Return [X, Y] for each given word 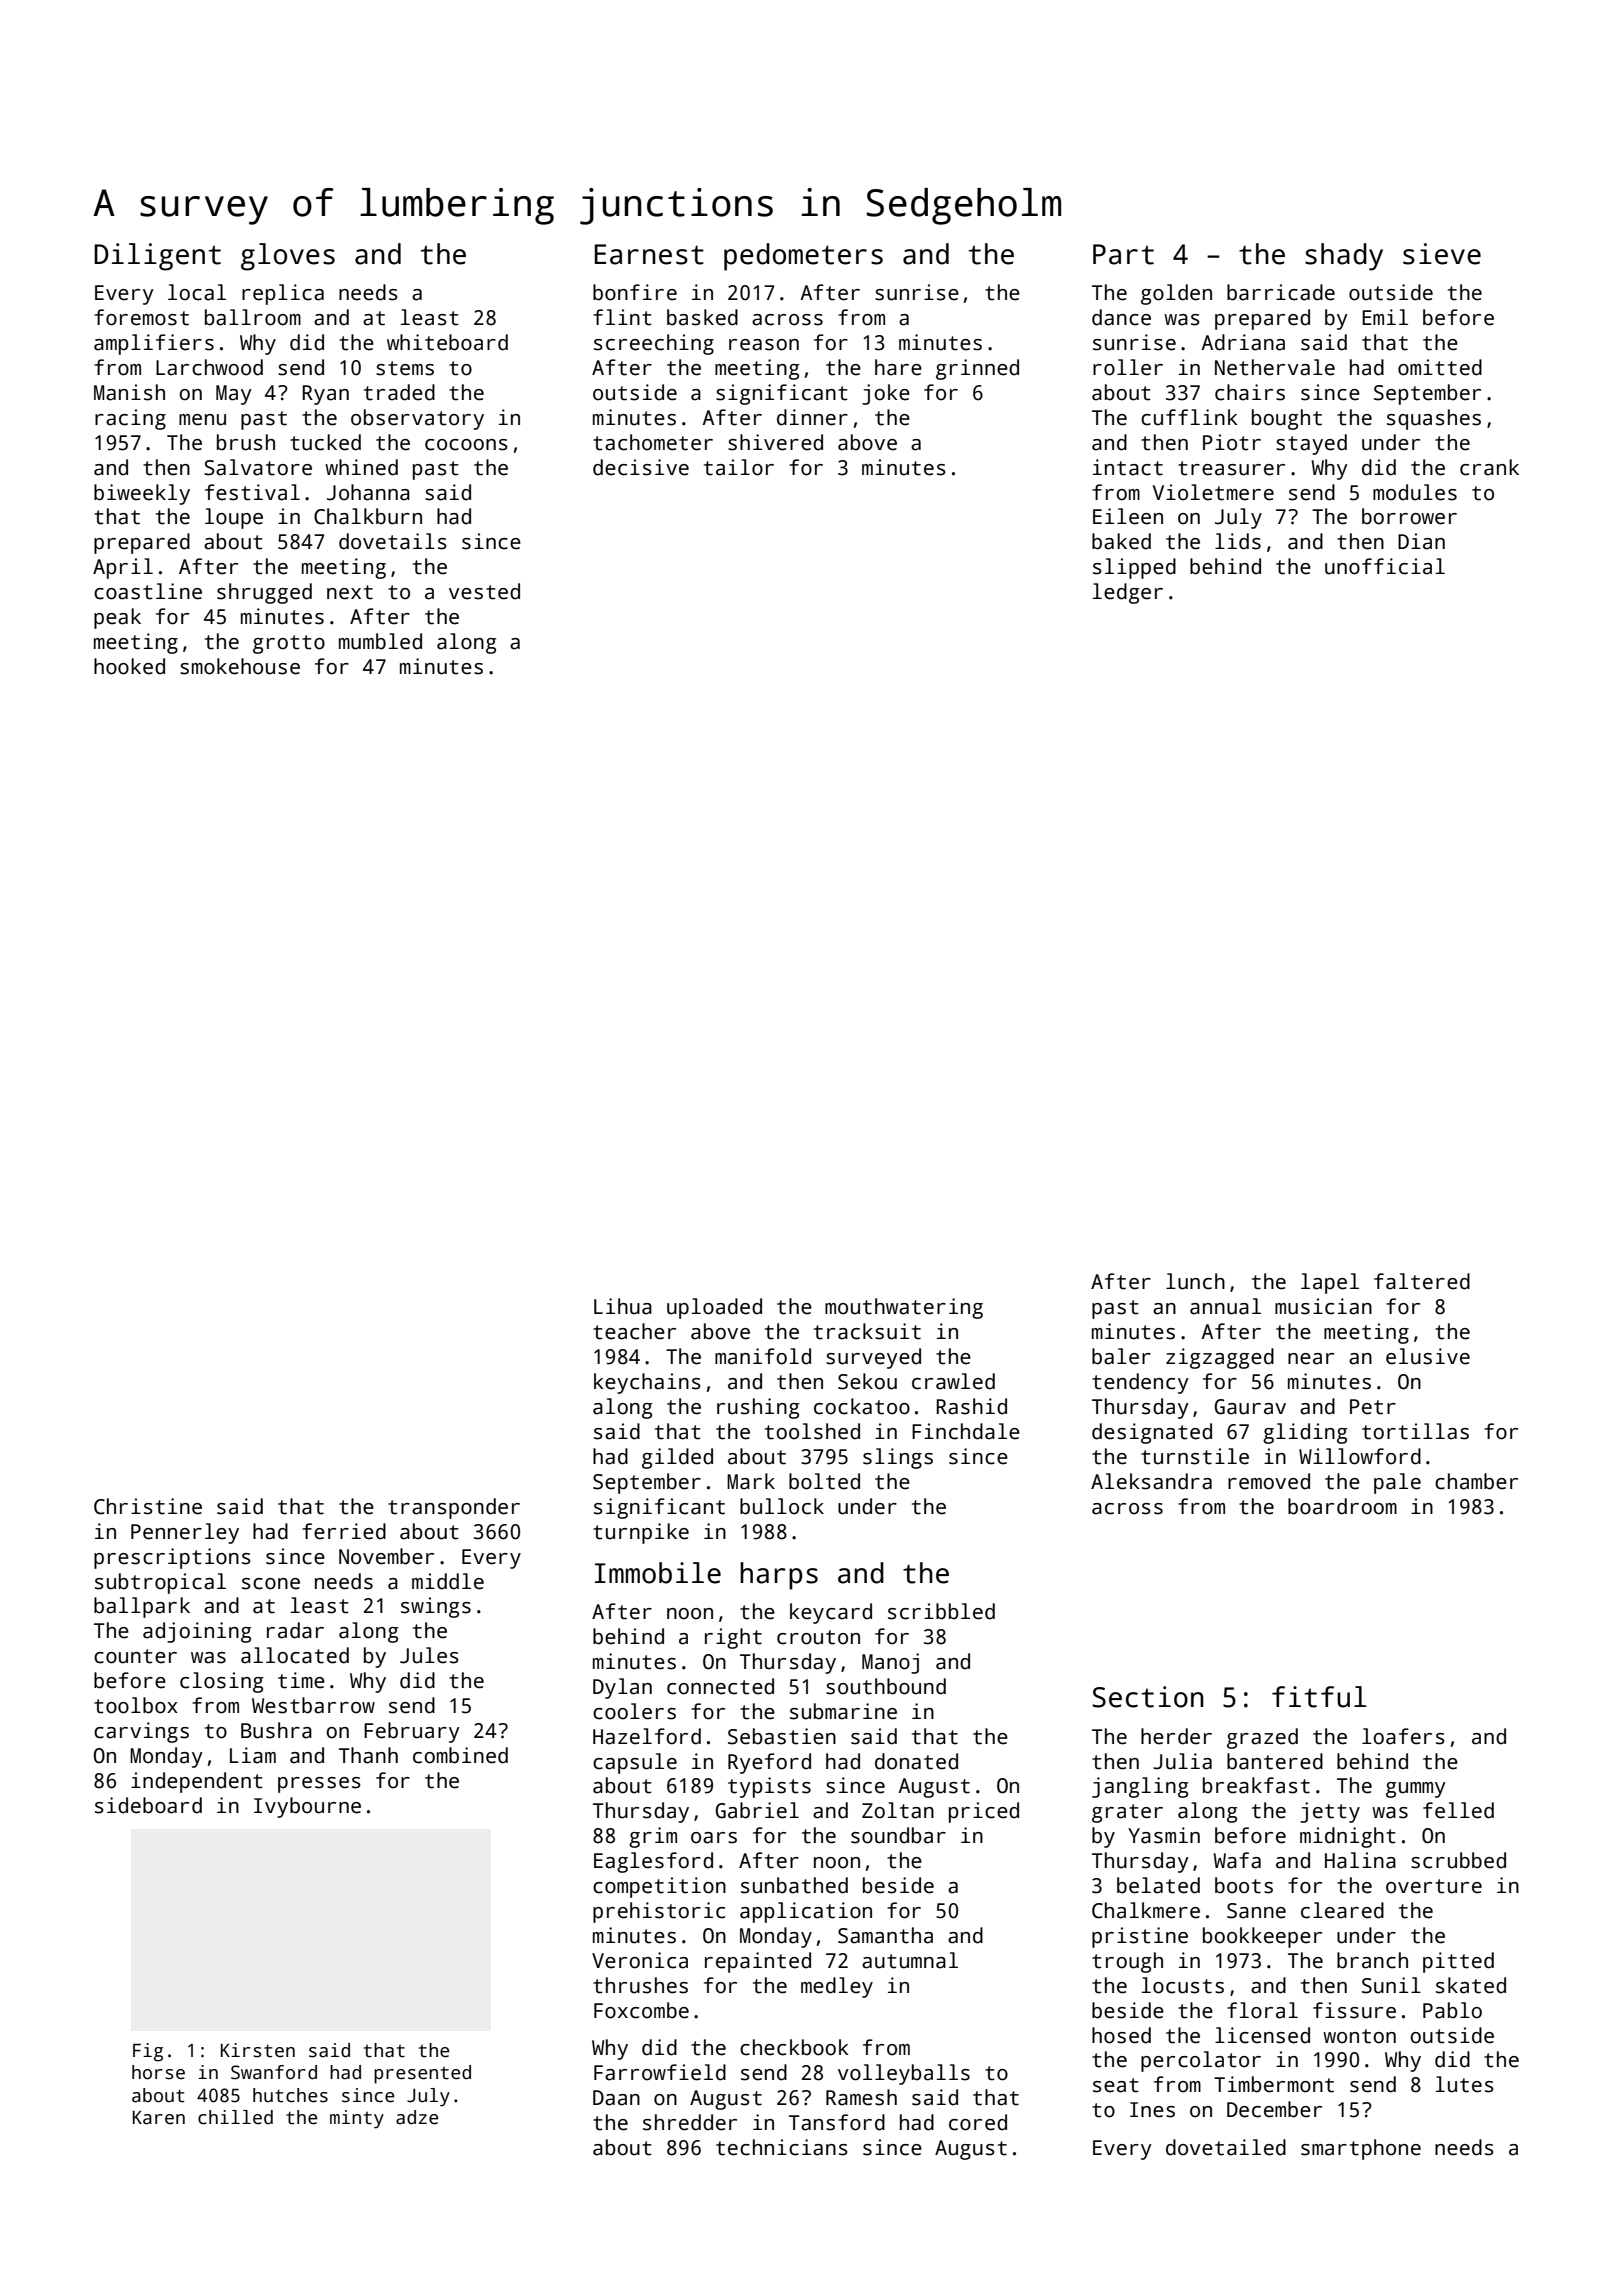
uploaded [714, 1308]
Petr [1373, 1407]
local [197, 292]
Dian [1421, 541]
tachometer [653, 442]
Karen [159, 2118]
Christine [148, 1506]
